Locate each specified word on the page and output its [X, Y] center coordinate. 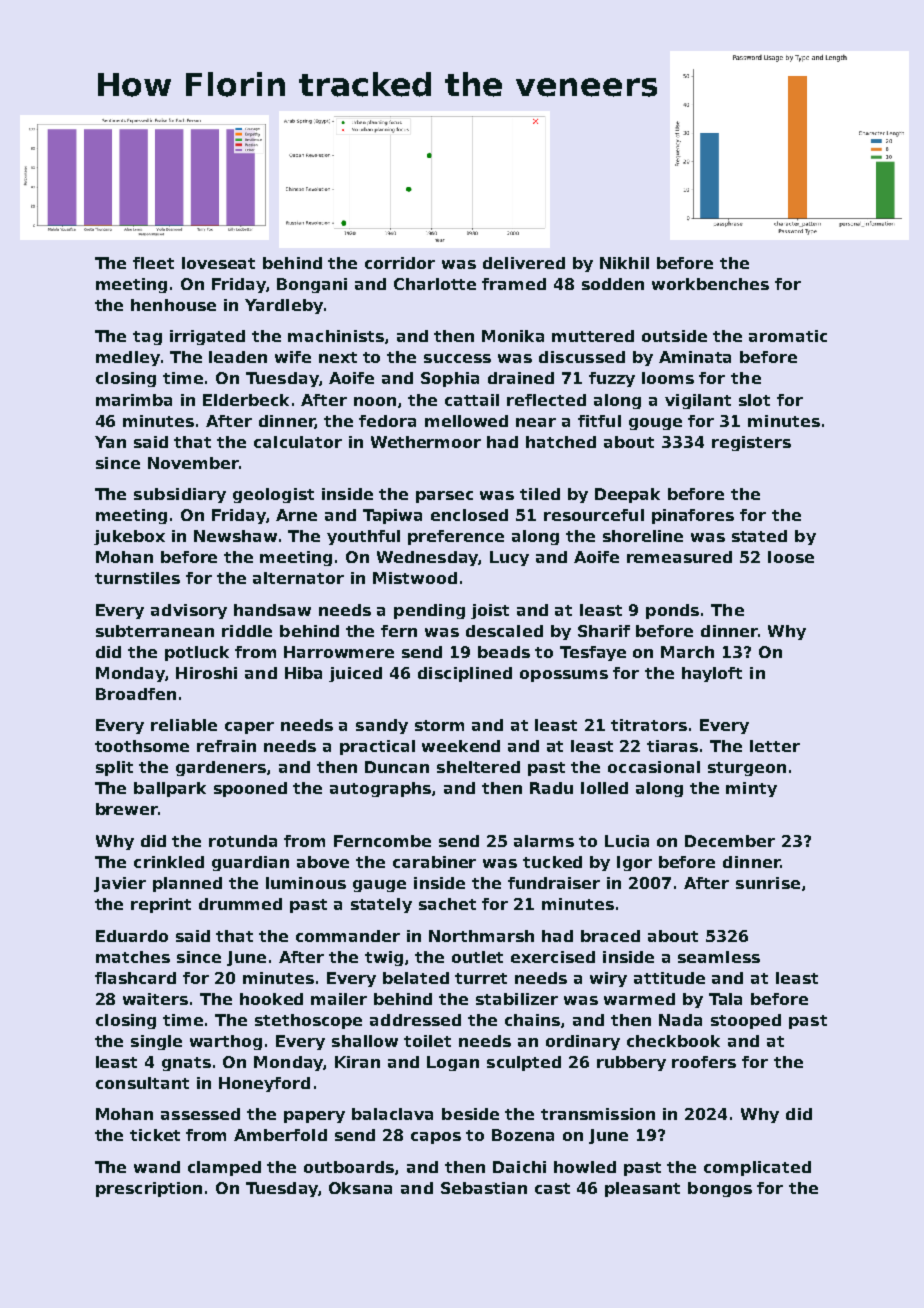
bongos [720, 1189]
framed [514, 284]
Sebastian [484, 1188]
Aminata [695, 357]
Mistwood [415, 578]
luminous [306, 883]
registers [751, 443]
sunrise [768, 883]
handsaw [272, 610]
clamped [224, 1168]
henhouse [173, 305]
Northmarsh [481, 936]
